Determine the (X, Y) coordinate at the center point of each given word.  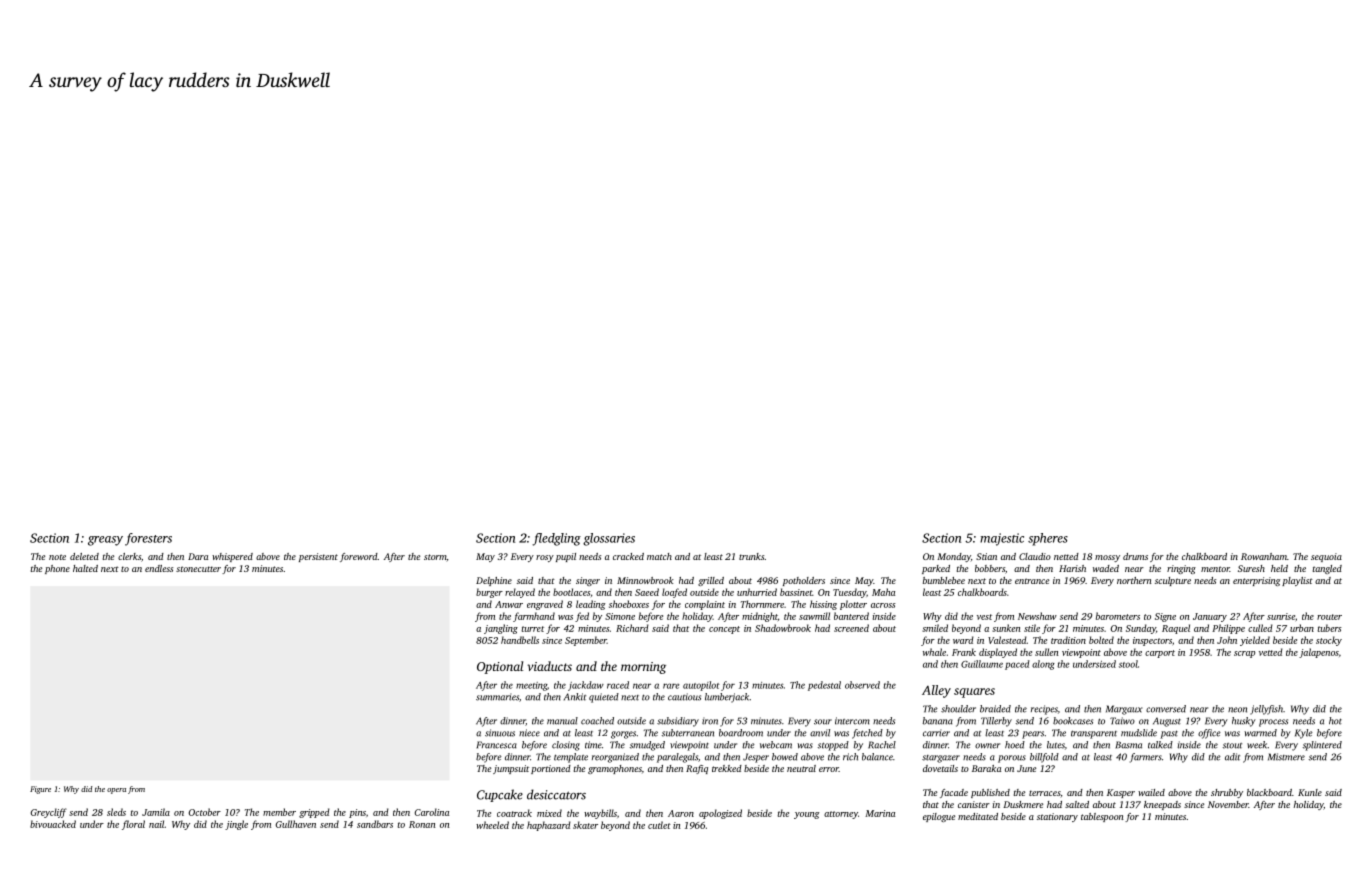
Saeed (647, 592)
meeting (531, 686)
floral (133, 825)
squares (974, 693)
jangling (501, 629)
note (57, 557)
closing (566, 746)
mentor (1215, 569)
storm (435, 558)
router (1329, 617)
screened (851, 628)
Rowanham (1264, 556)
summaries (497, 697)
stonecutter (198, 569)
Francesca (497, 745)
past (1169, 734)
